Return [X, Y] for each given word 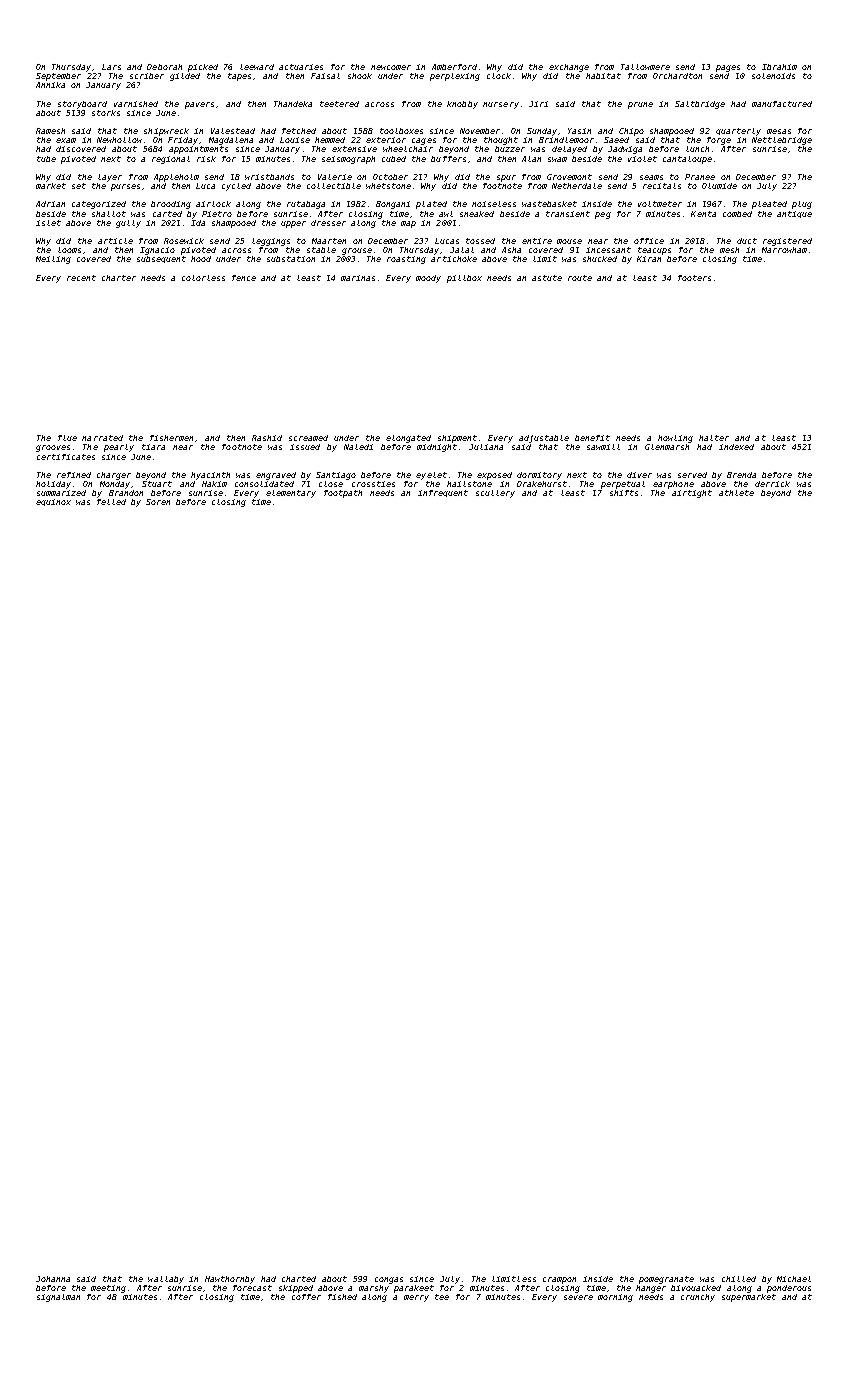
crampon [559, 1280]
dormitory [539, 476]
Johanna [53, 1279]
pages [728, 68]
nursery [501, 105]
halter [714, 438]
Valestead [233, 131]
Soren [158, 502]
